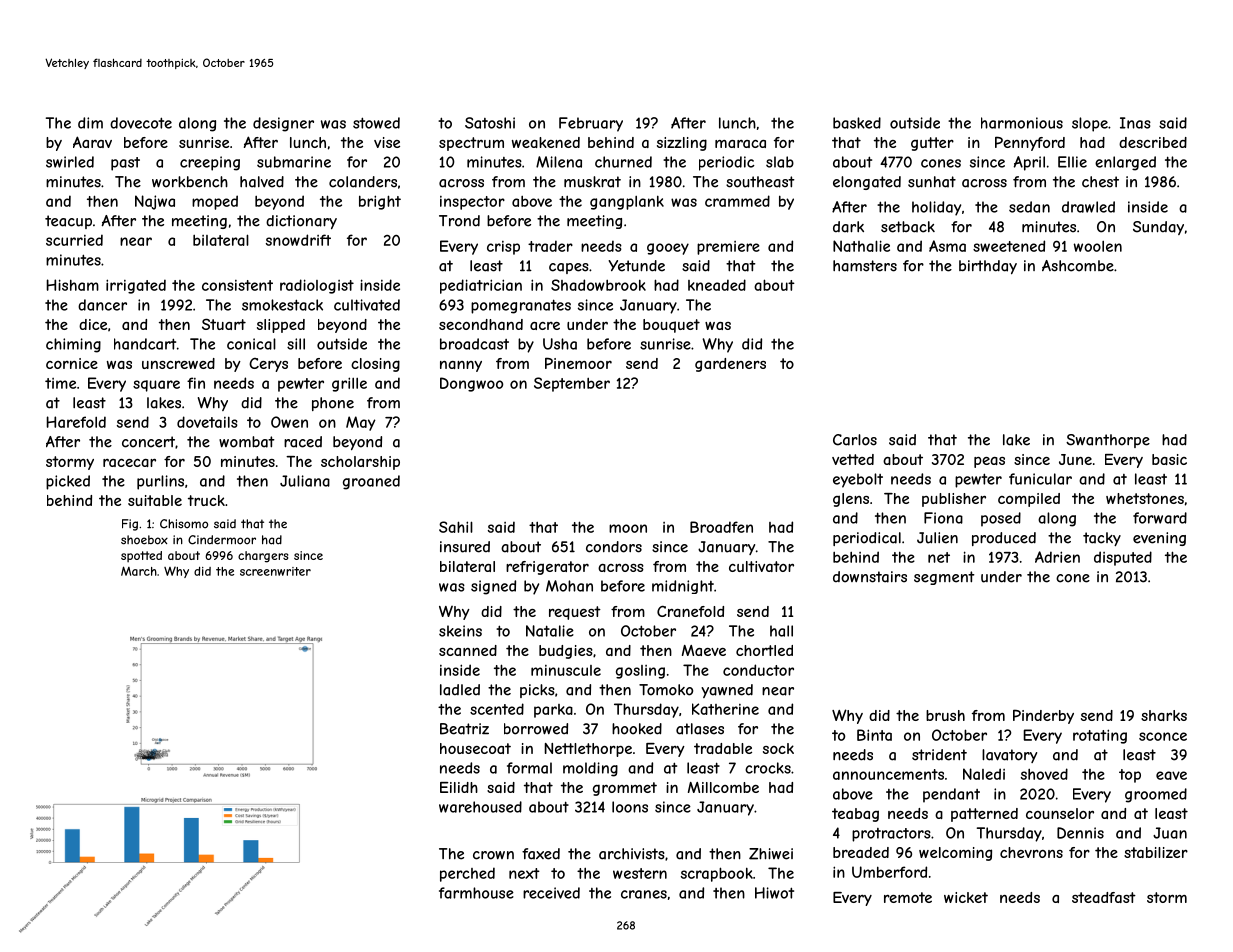 This page has height=952, width=1233. I want to click on stowed, so click(376, 123).
